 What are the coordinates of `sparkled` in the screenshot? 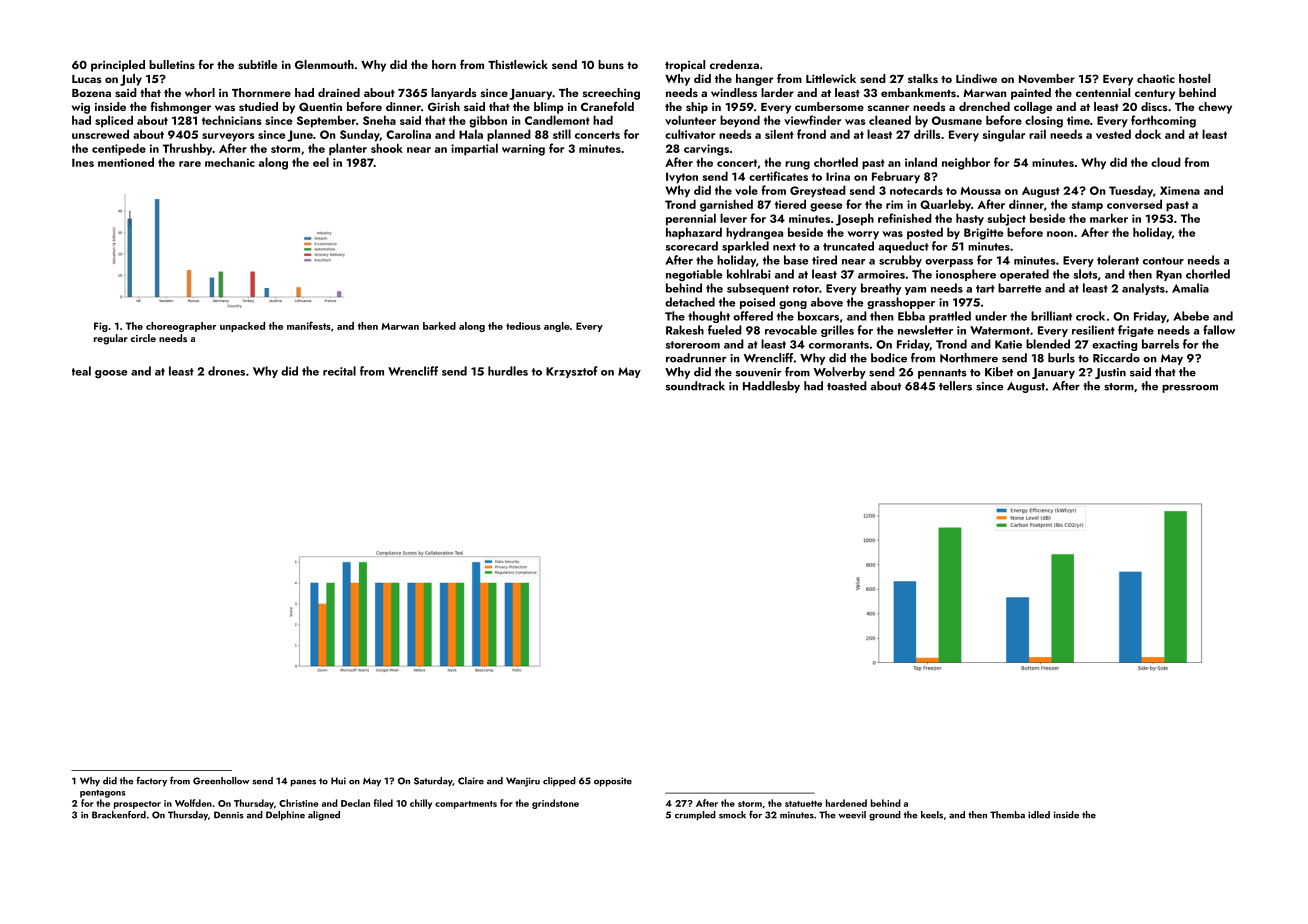 It's located at (745, 247).
